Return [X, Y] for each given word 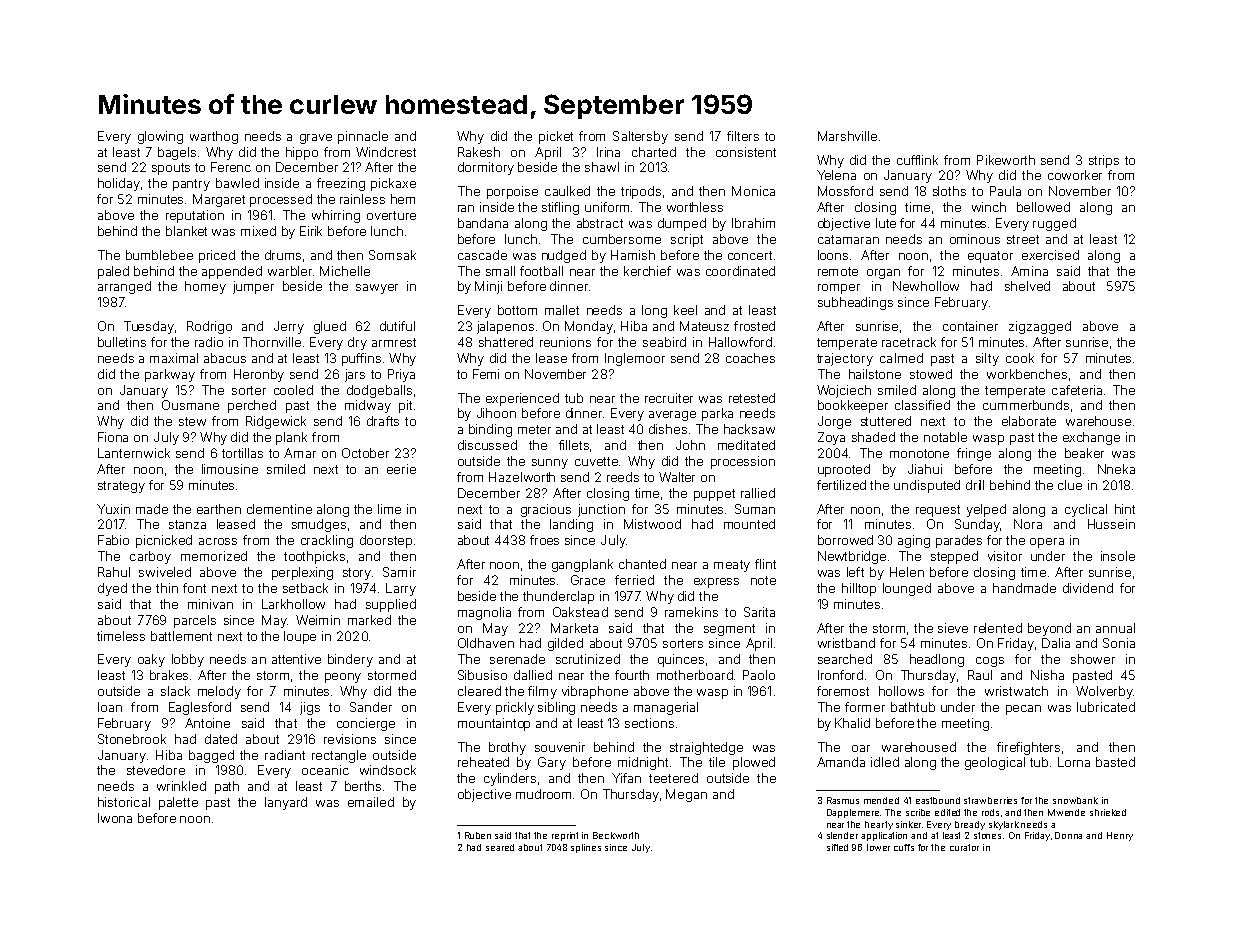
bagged [211, 756]
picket [556, 137]
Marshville [847, 136]
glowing [160, 137]
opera [1047, 543]
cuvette [596, 461]
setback [305, 588]
